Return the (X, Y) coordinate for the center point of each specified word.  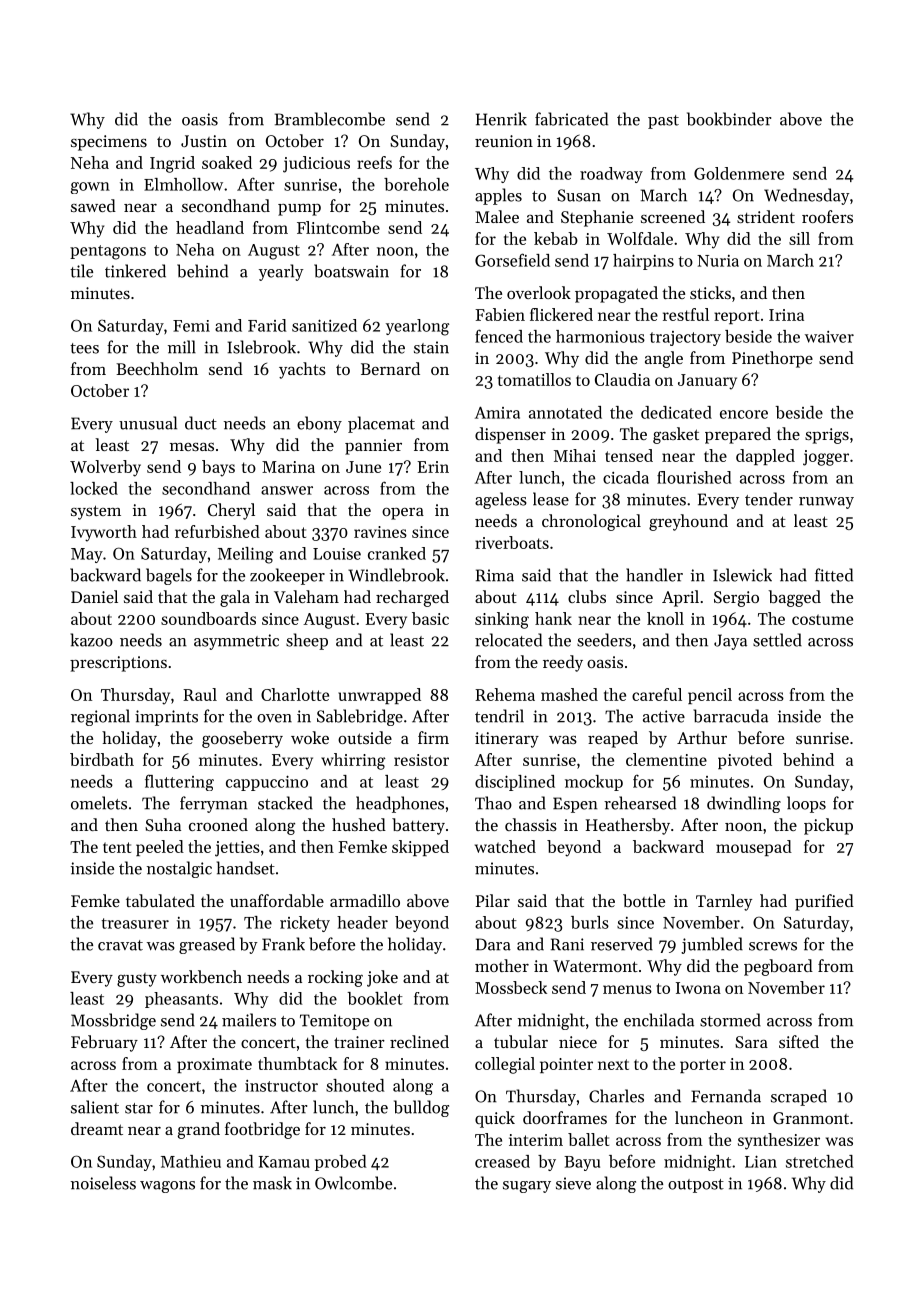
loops (806, 804)
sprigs (827, 436)
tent (117, 847)
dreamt (97, 1128)
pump (299, 210)
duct (201, 423)
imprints (166, 718)
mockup (594, 783)
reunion (504, 141)
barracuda (730, 716)
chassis (531, 824)
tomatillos (534, 379)
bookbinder (729, 119)
